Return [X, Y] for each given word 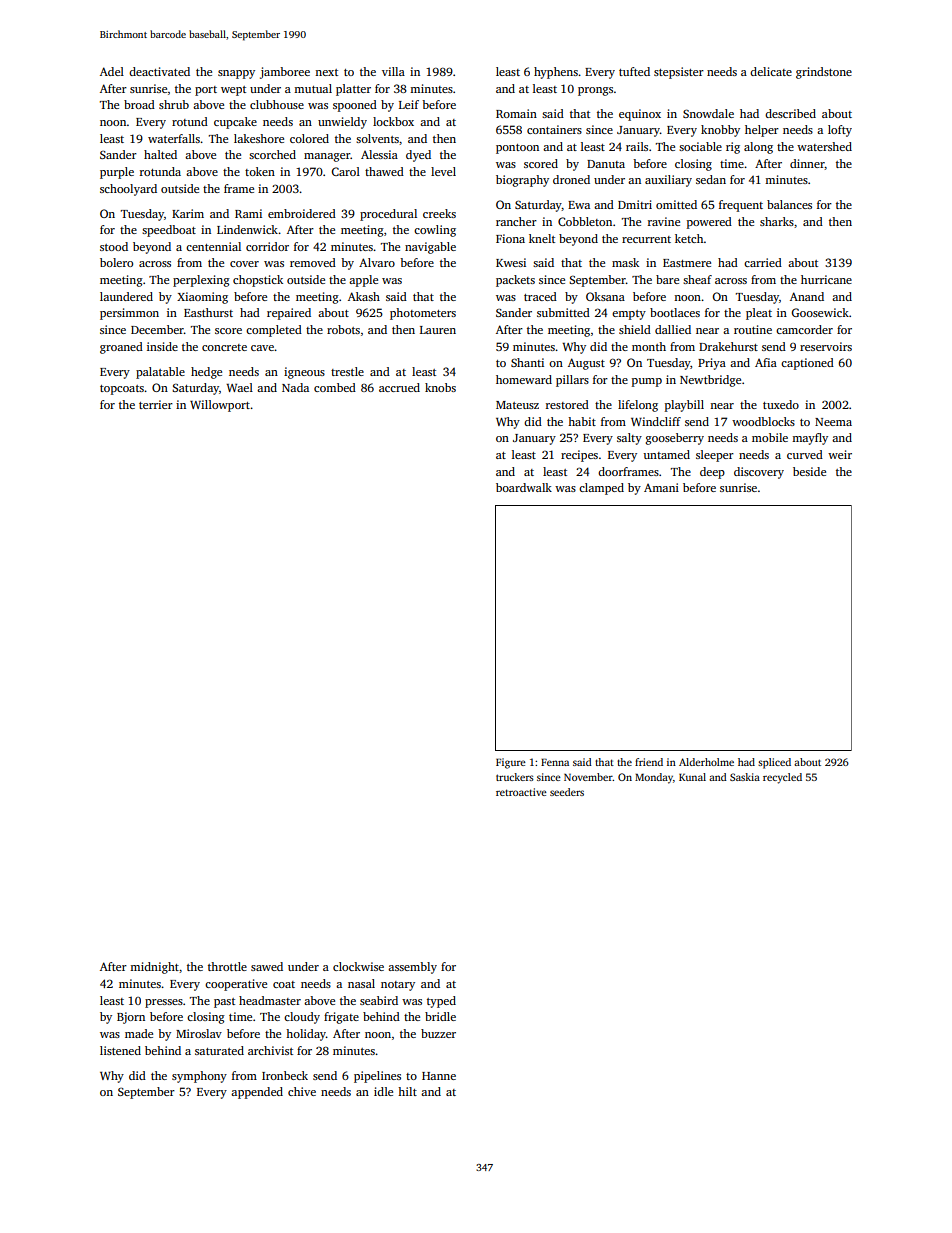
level [443, 171]
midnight [154, 968]
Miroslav [199, 1033]
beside [809, 471]
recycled [782, 778]
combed [335, 387]
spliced [774, 763]
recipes [579, 456]
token [260, 171]
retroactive [521, 792]
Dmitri [635, 204]
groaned [121, 348]
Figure [511, 763]
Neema [833, 422]
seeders [567, 792]
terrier [156, 404]
